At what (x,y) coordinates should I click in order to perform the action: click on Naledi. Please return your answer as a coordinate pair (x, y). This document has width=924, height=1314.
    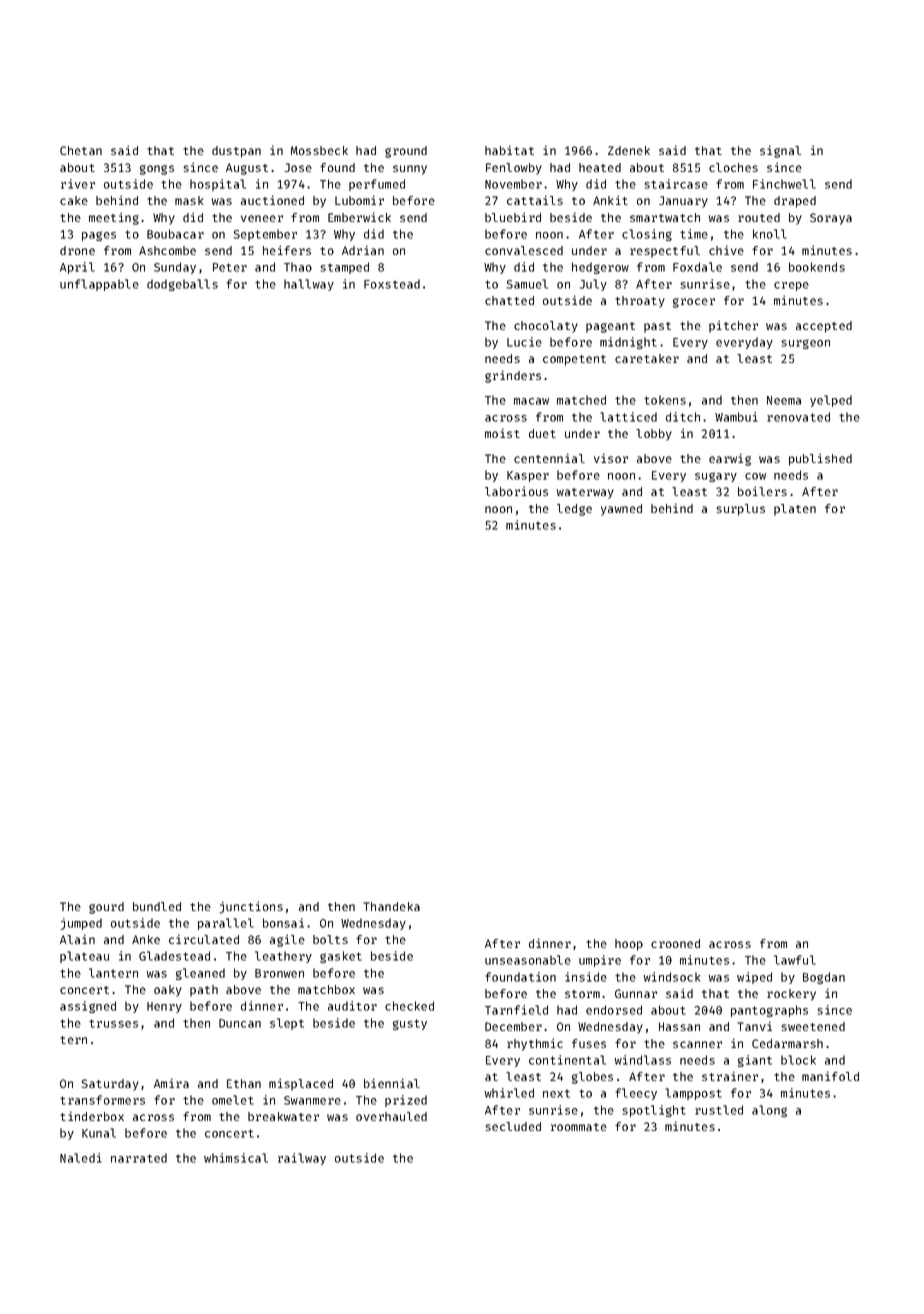
    Looking at the image, I should click on (81, 1158).
